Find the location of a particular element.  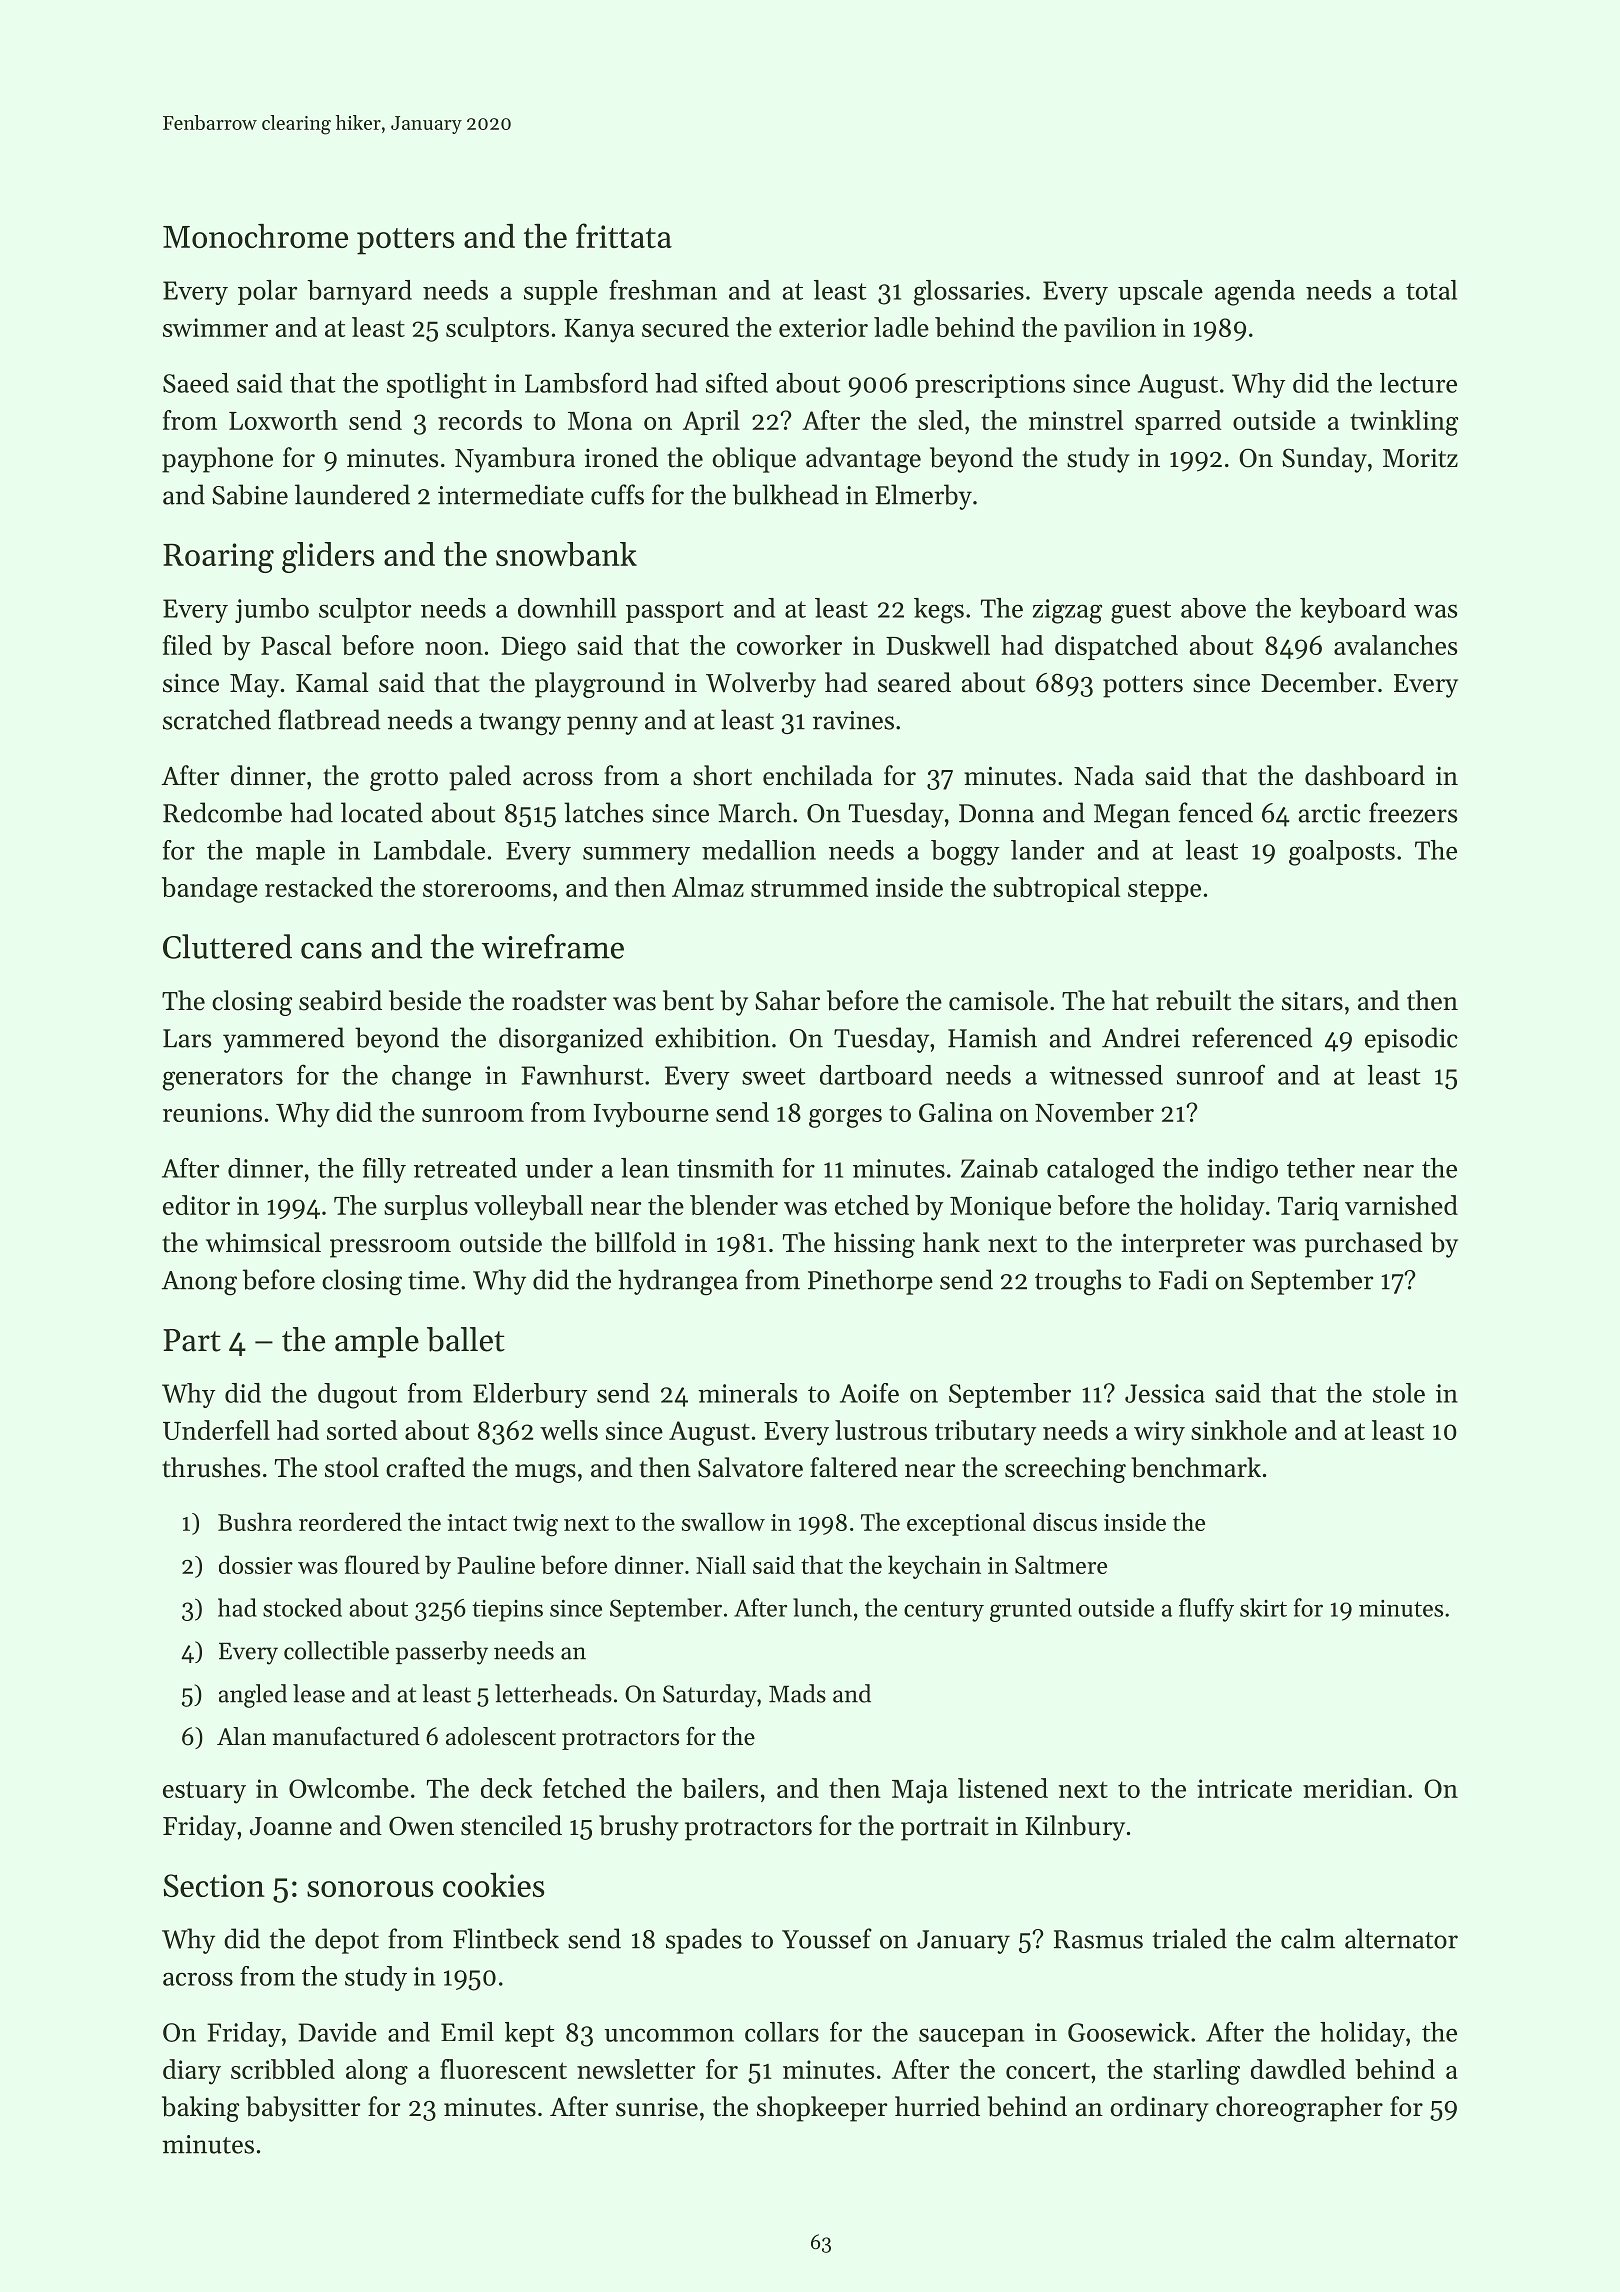

baking is located at coordinates (200, 2109).
